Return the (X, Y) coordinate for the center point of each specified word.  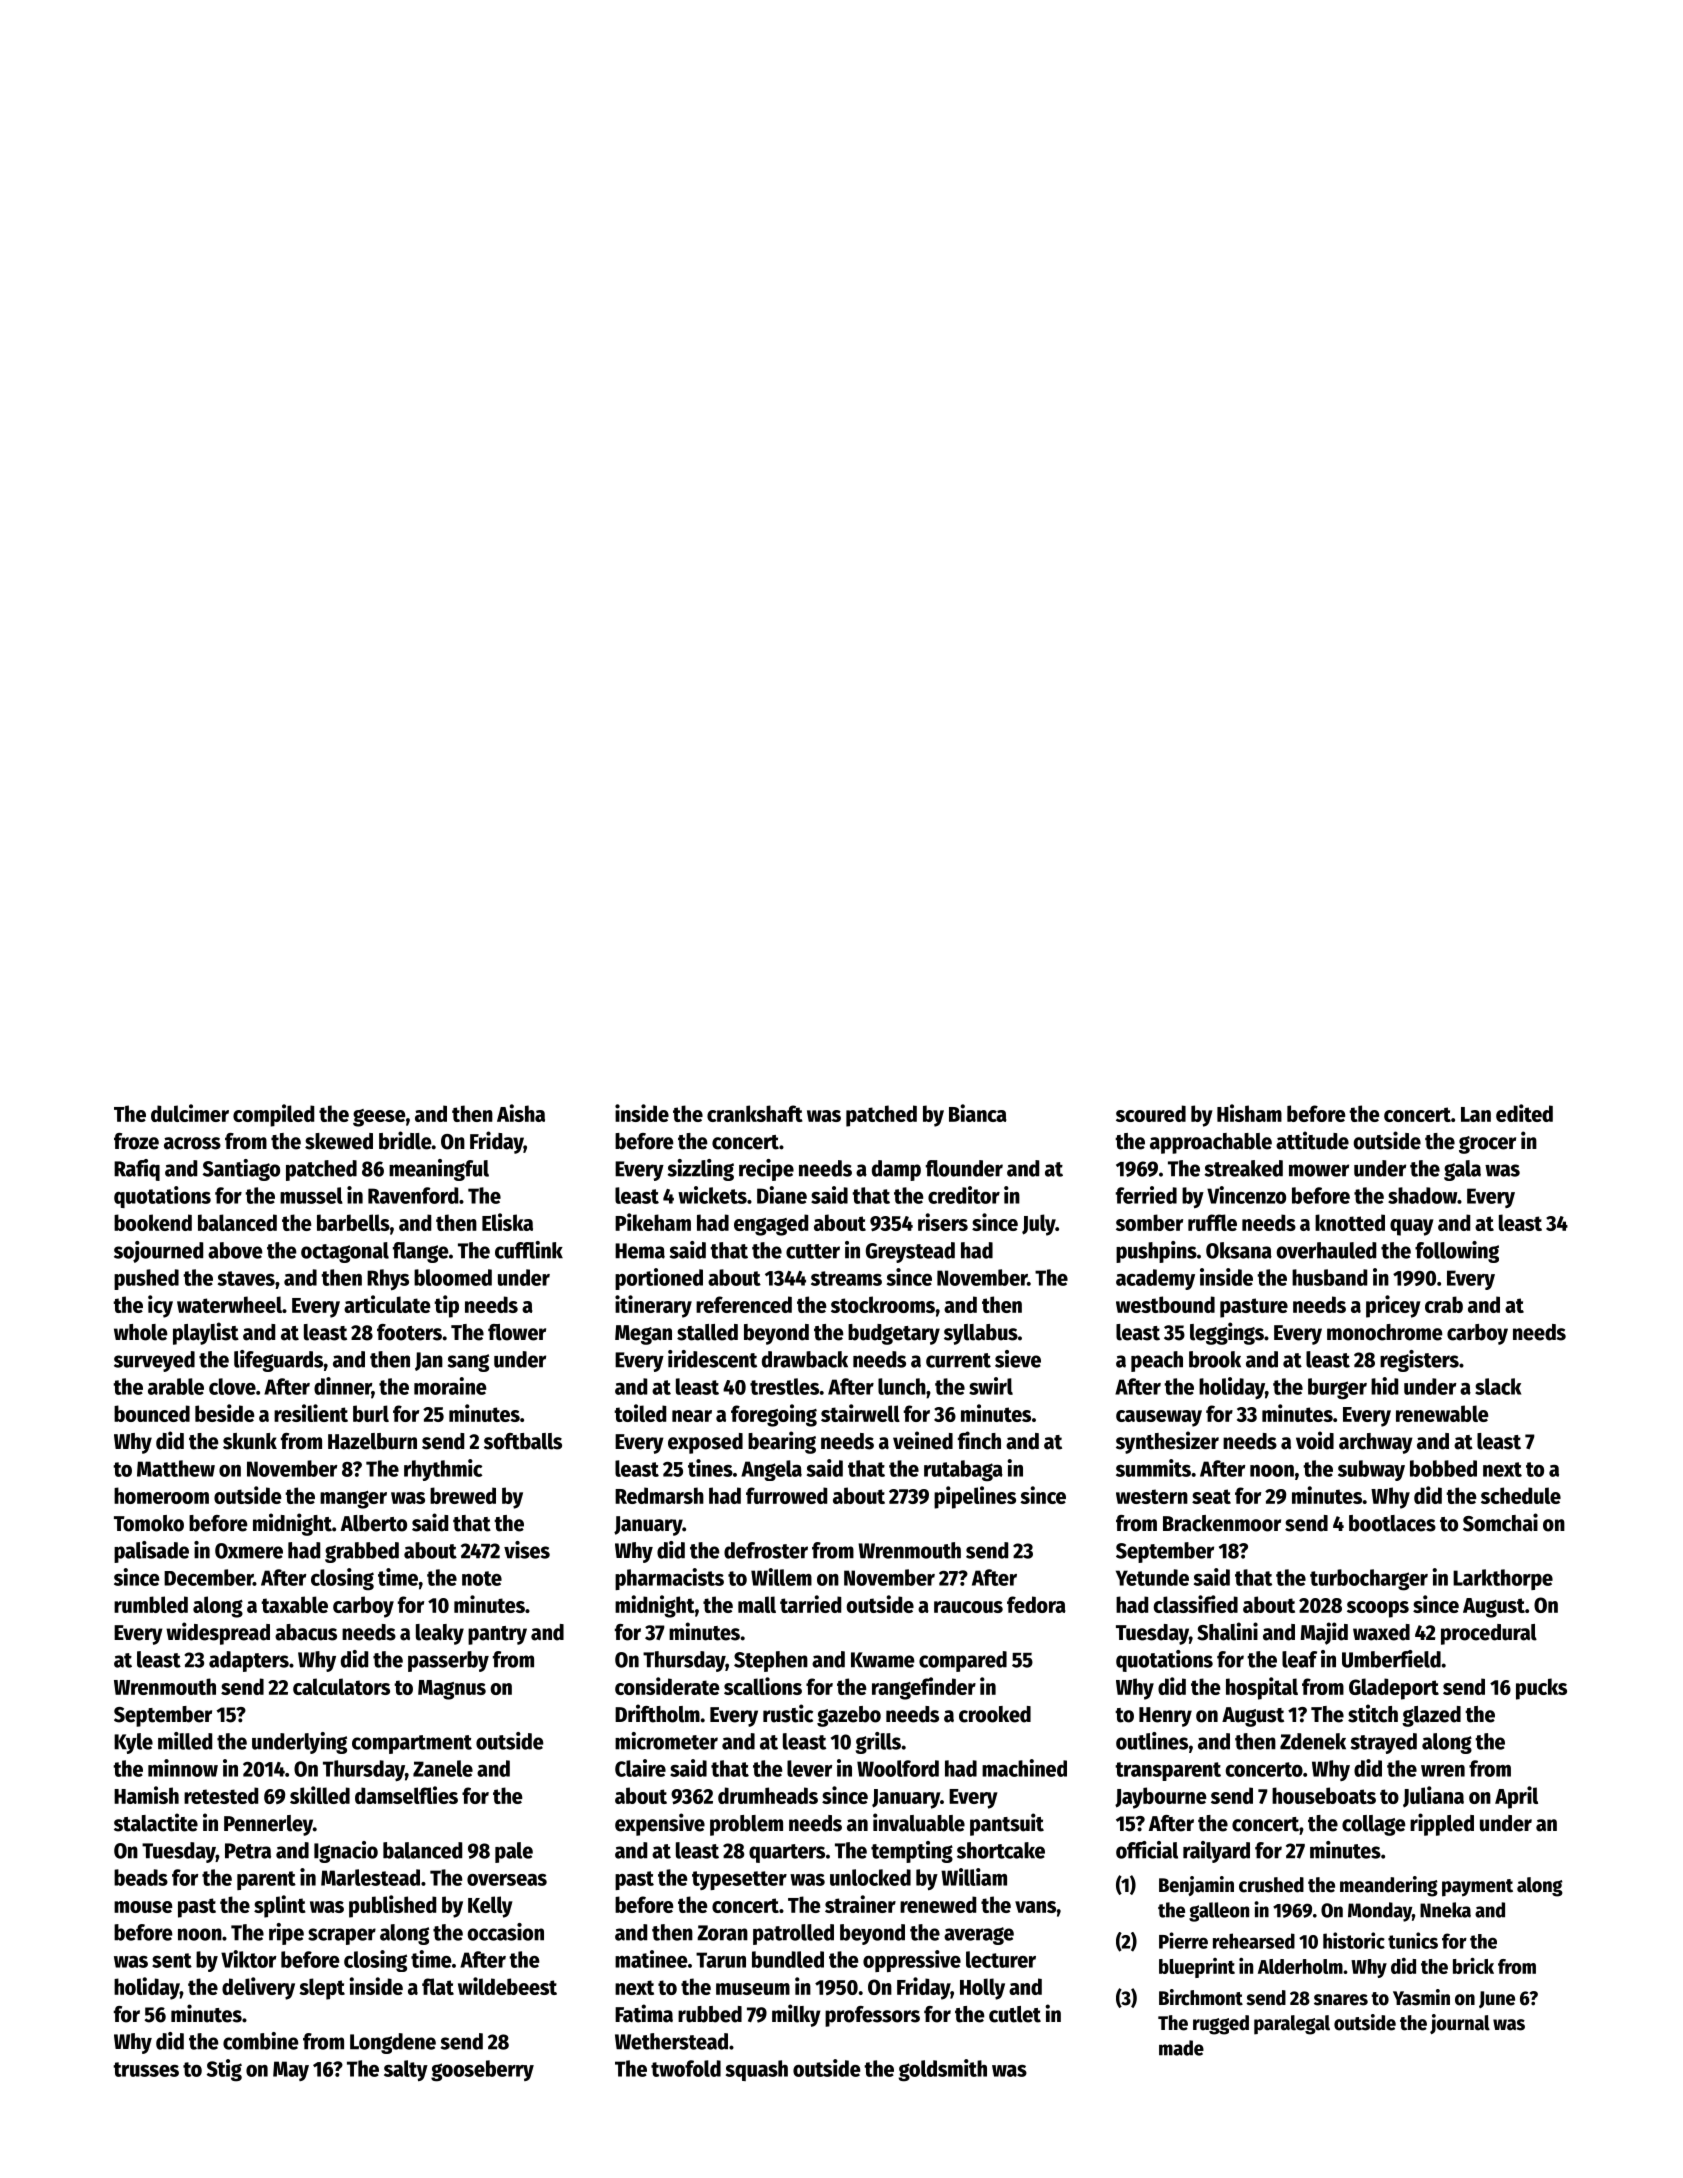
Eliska (507, 1222)
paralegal (1292, 2025)
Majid (1324, 1633)
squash (757, 2070)
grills (878, 1743)
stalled (707, 1332)
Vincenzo (1246, 1195)
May (291, 2071)
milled (185, 1741)
